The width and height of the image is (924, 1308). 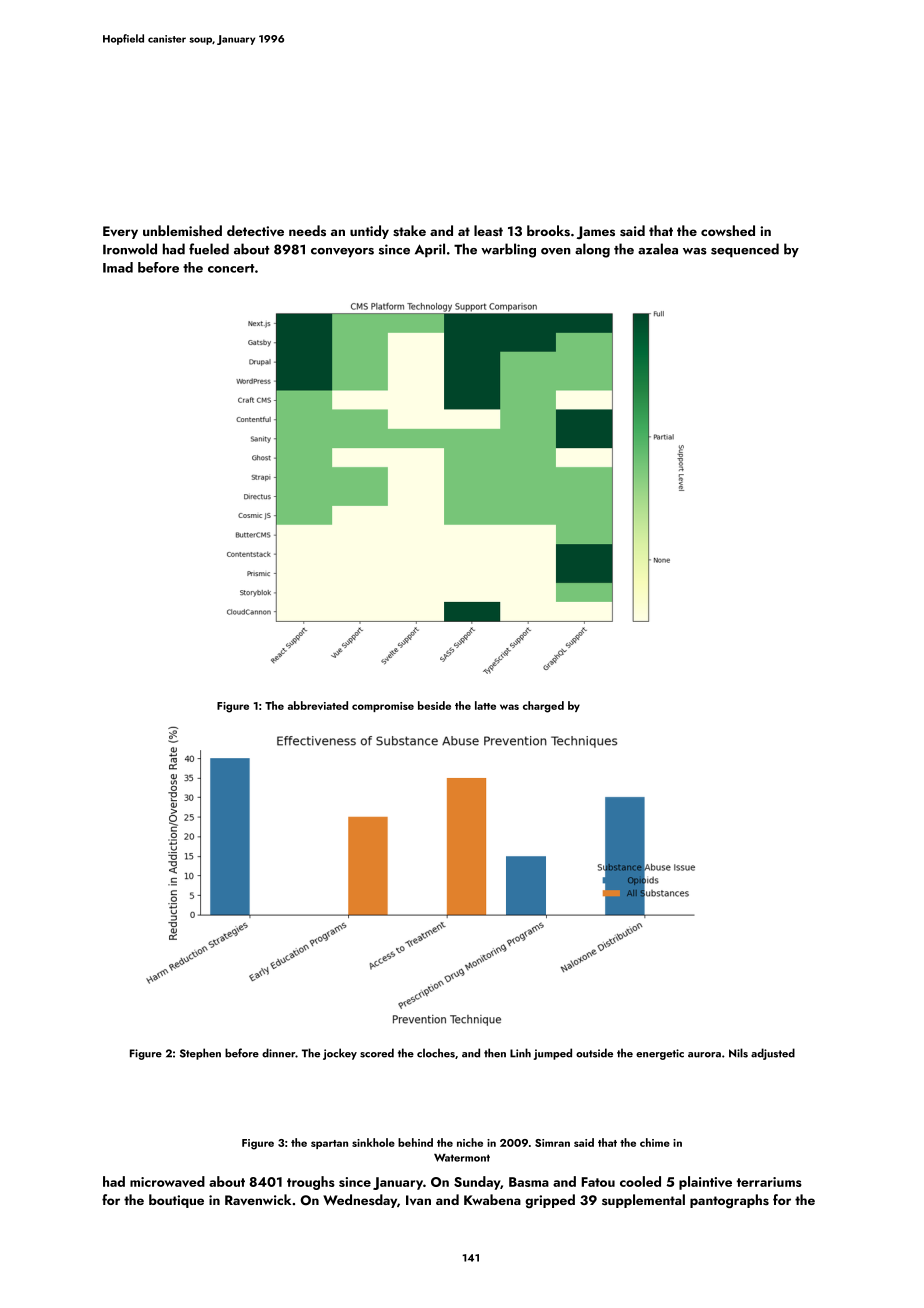 What do you see at coordinates (550, 1201) in the image?
I see `gripped` at bounding box center [550, 1201].
